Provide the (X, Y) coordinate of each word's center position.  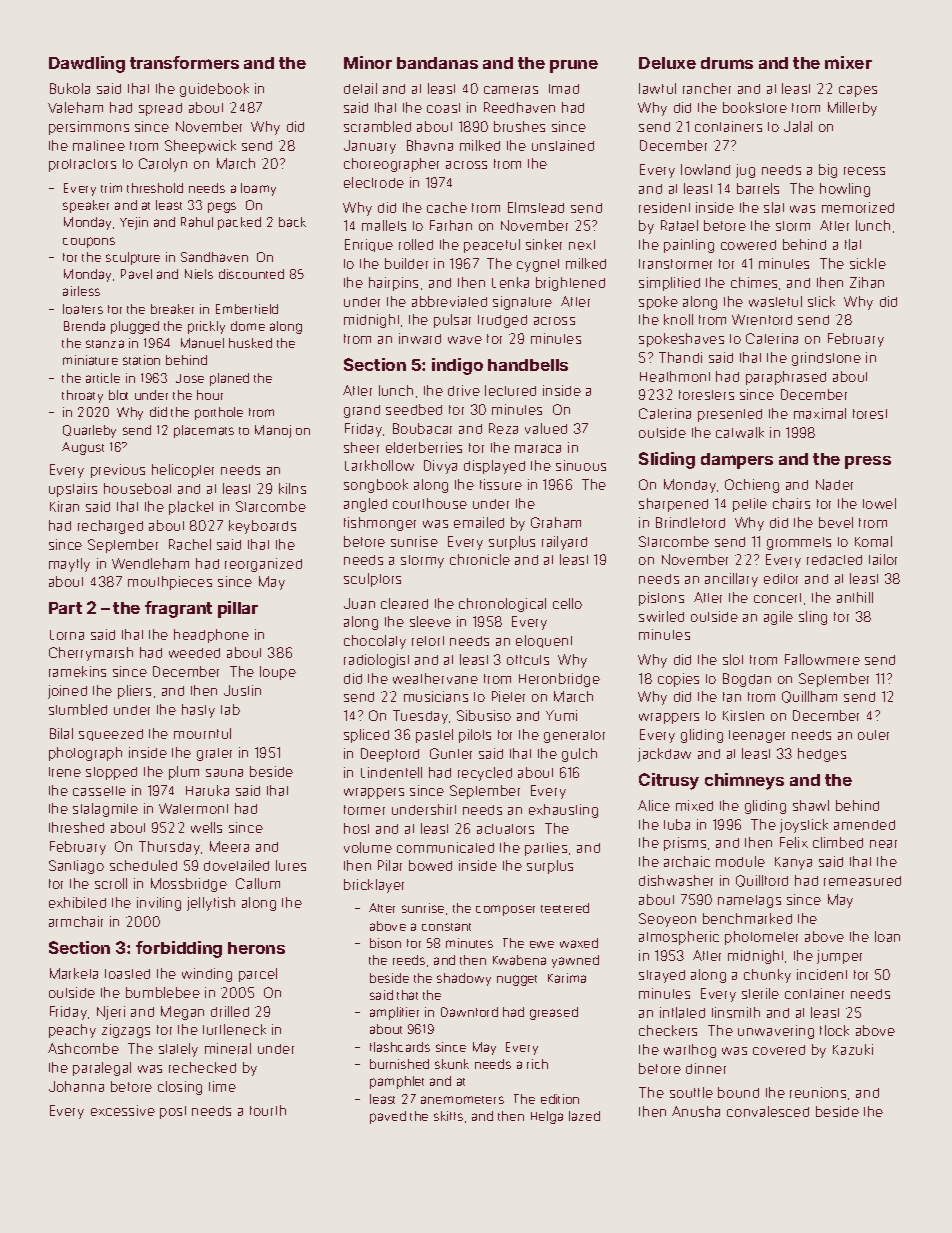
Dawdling (87, 64)
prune (574, 66)
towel (879, 503)
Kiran (64, 506)
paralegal (102, 1069)
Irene (65, 772)
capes (858, 91)
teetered (565, 908)
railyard (564, 543)
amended (864, 825)
